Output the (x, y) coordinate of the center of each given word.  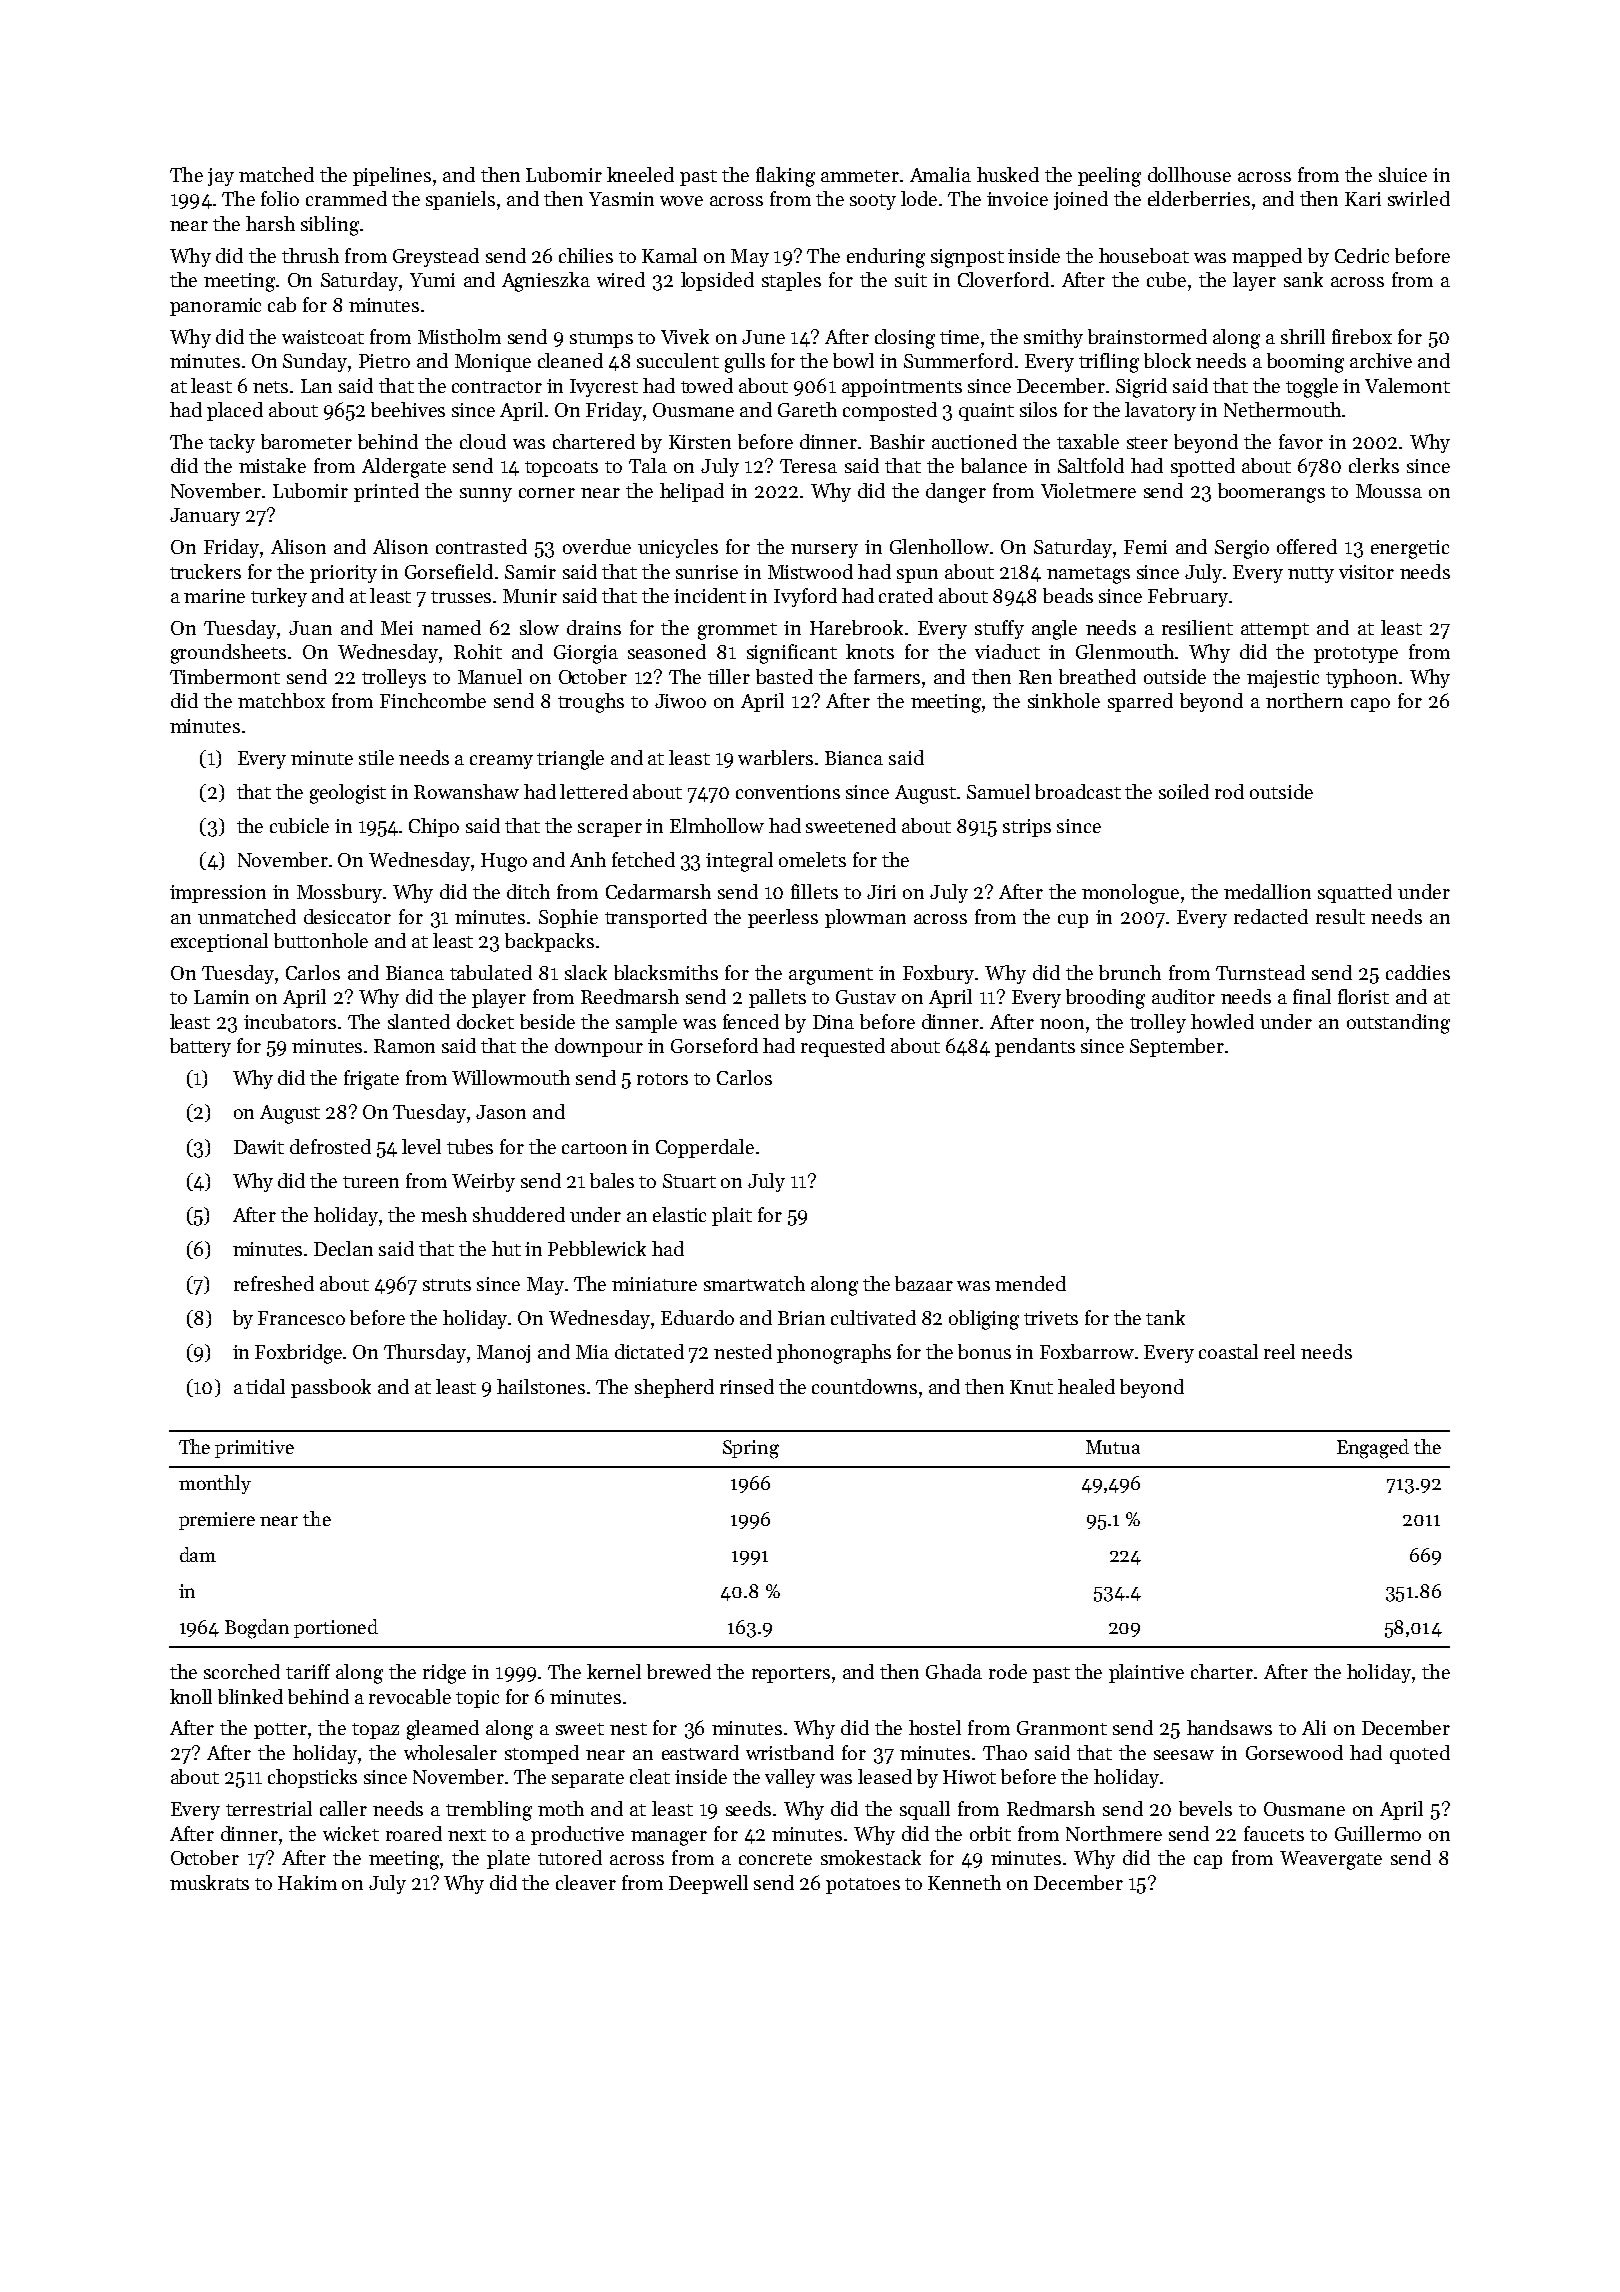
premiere (217, 1521)
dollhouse (1189, 174)
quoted (1420, 1754)
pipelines (392, 176)
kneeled (640, 174)
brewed (679, 1671)
